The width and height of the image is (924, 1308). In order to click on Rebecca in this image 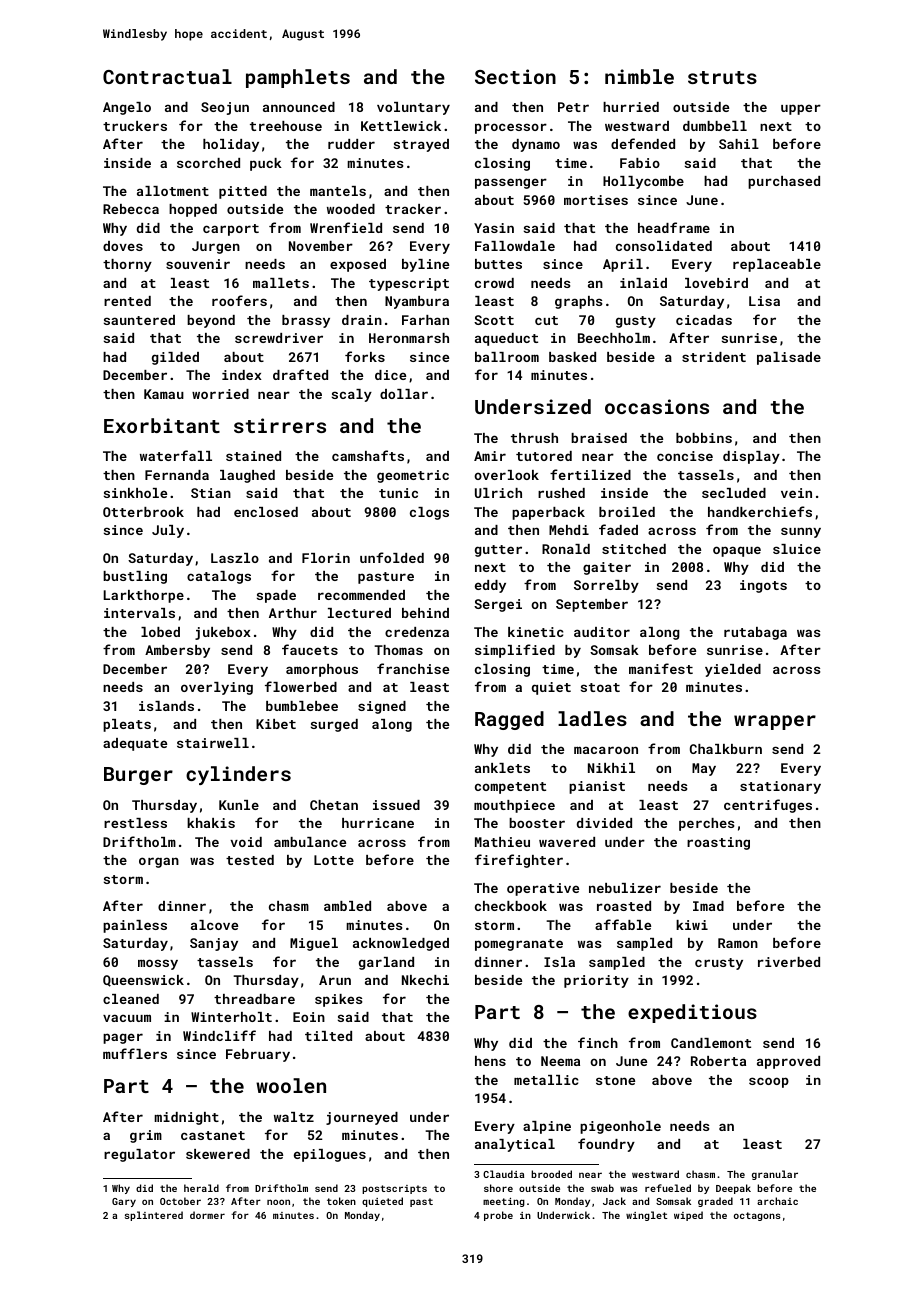, I will do `click(131, 209)`.
